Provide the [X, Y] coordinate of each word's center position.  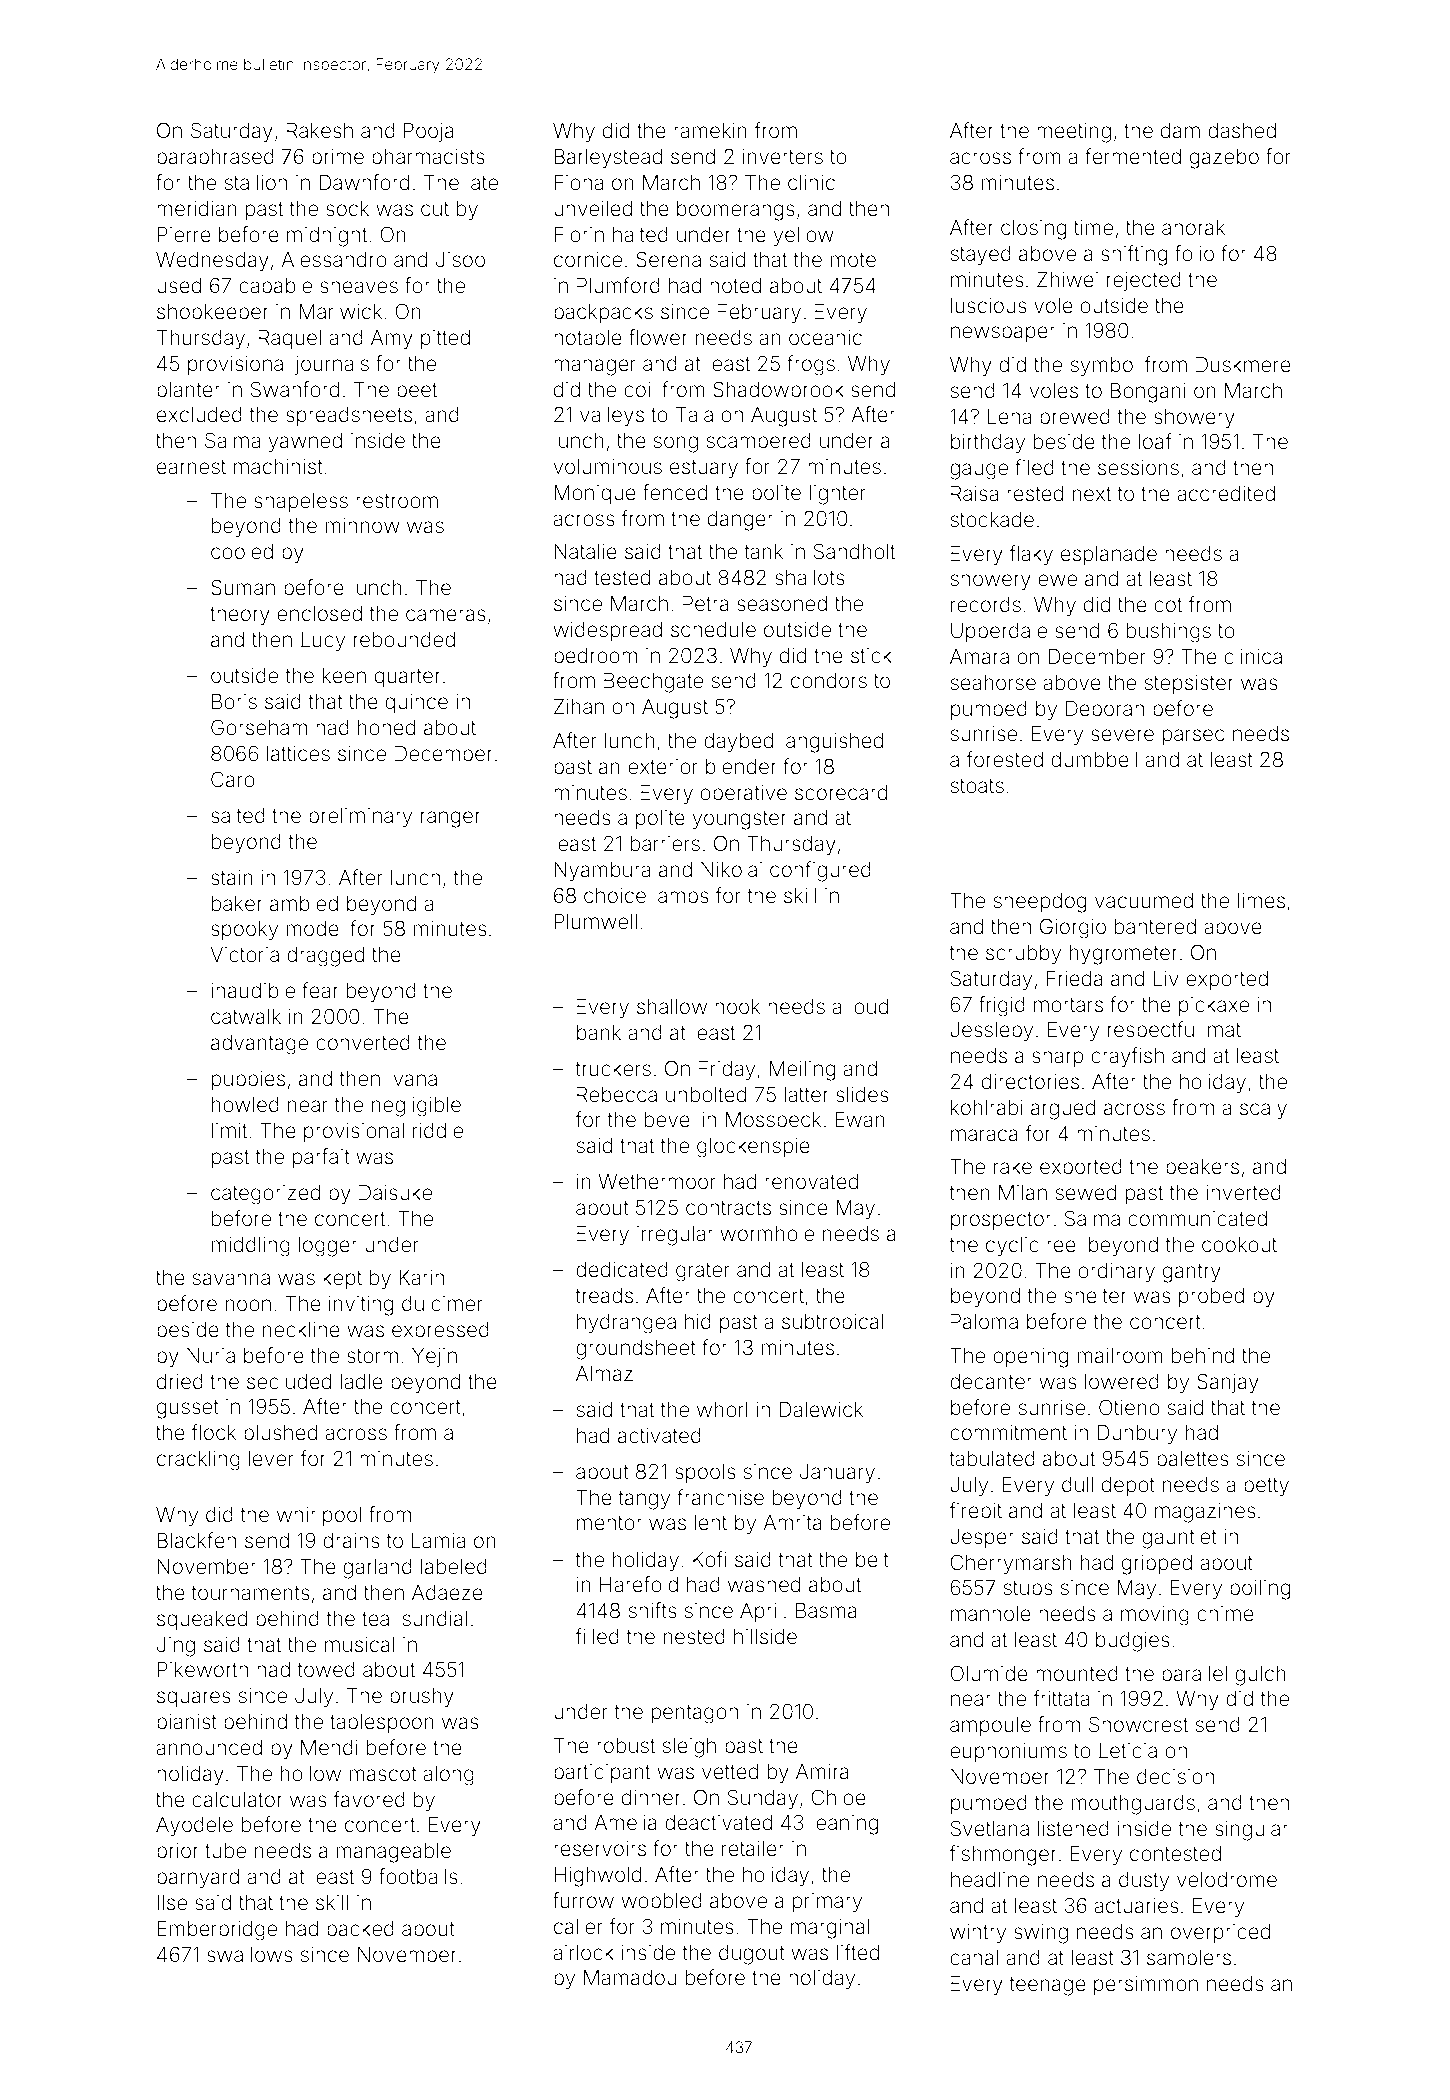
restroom [397, 501]
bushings [1169, 633]
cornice [588, 260]
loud [869, 1006]
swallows [250, 1954]
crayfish [1127, 1057]
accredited [1226, 494]
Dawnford [364, 182]
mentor [609, 1523]
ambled [304, 904]
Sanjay [1228, 1383]
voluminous [608, 467]
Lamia [438, 1540]
